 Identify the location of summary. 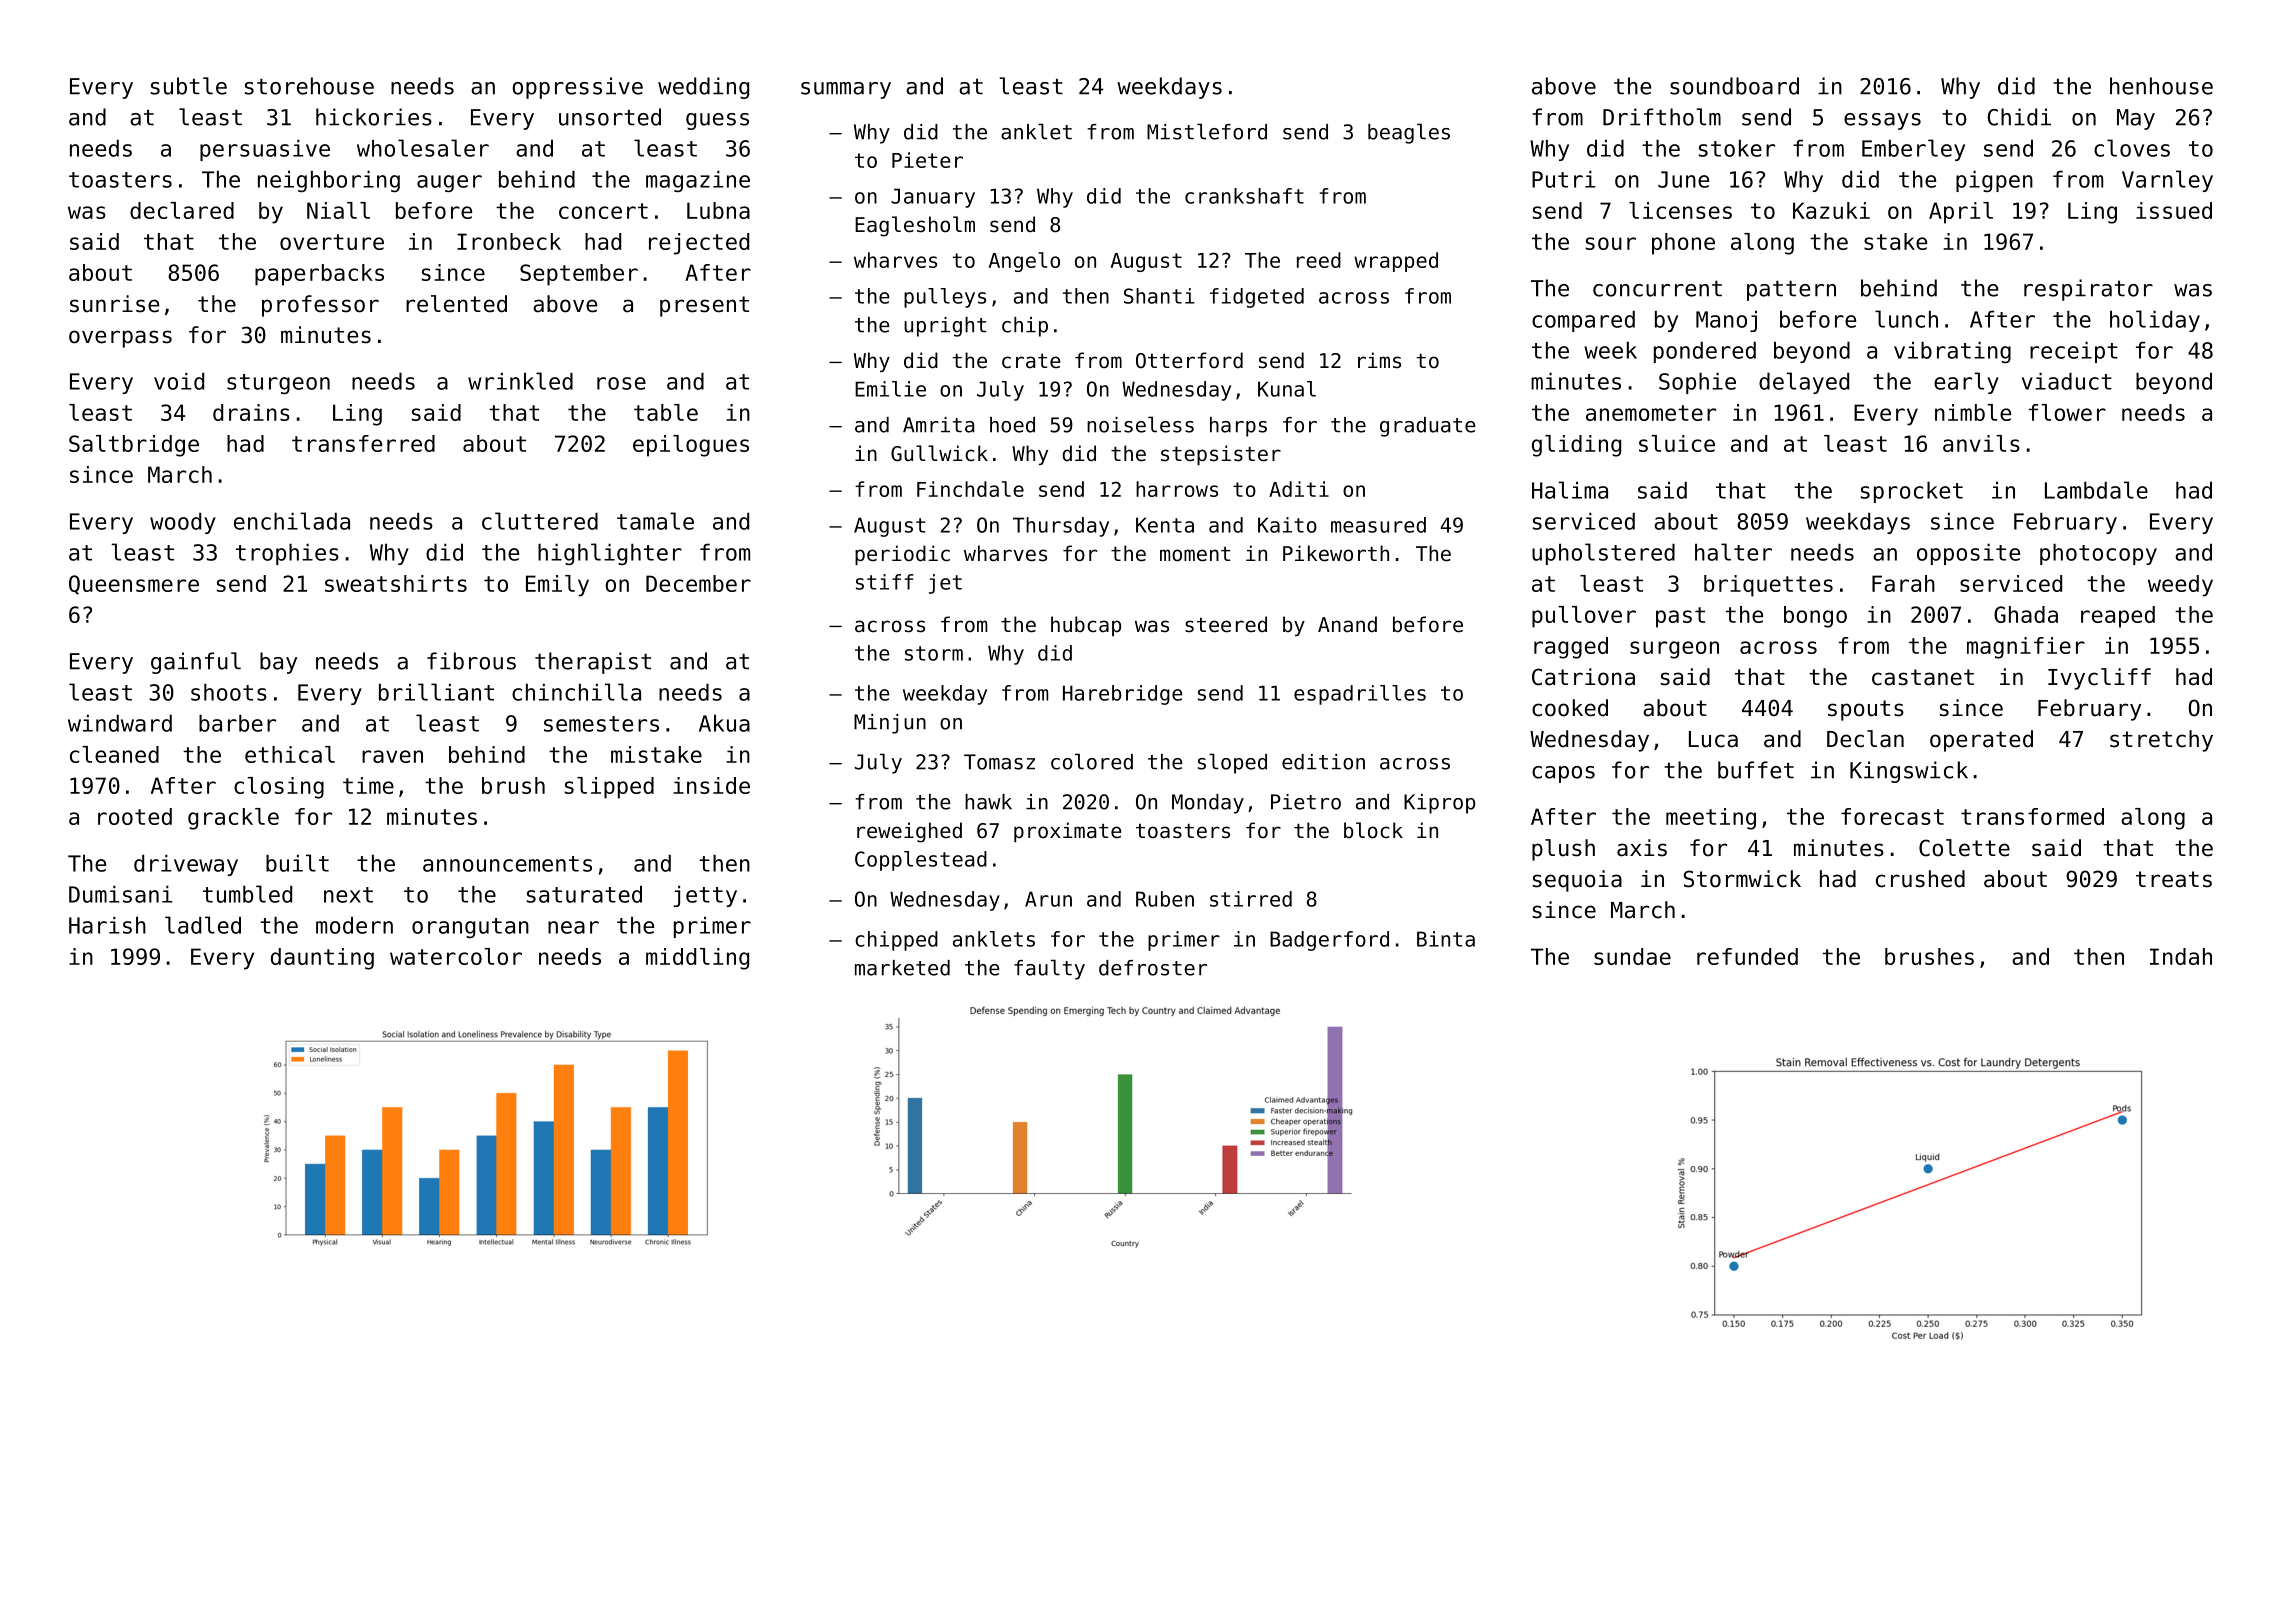
(846, 90).
